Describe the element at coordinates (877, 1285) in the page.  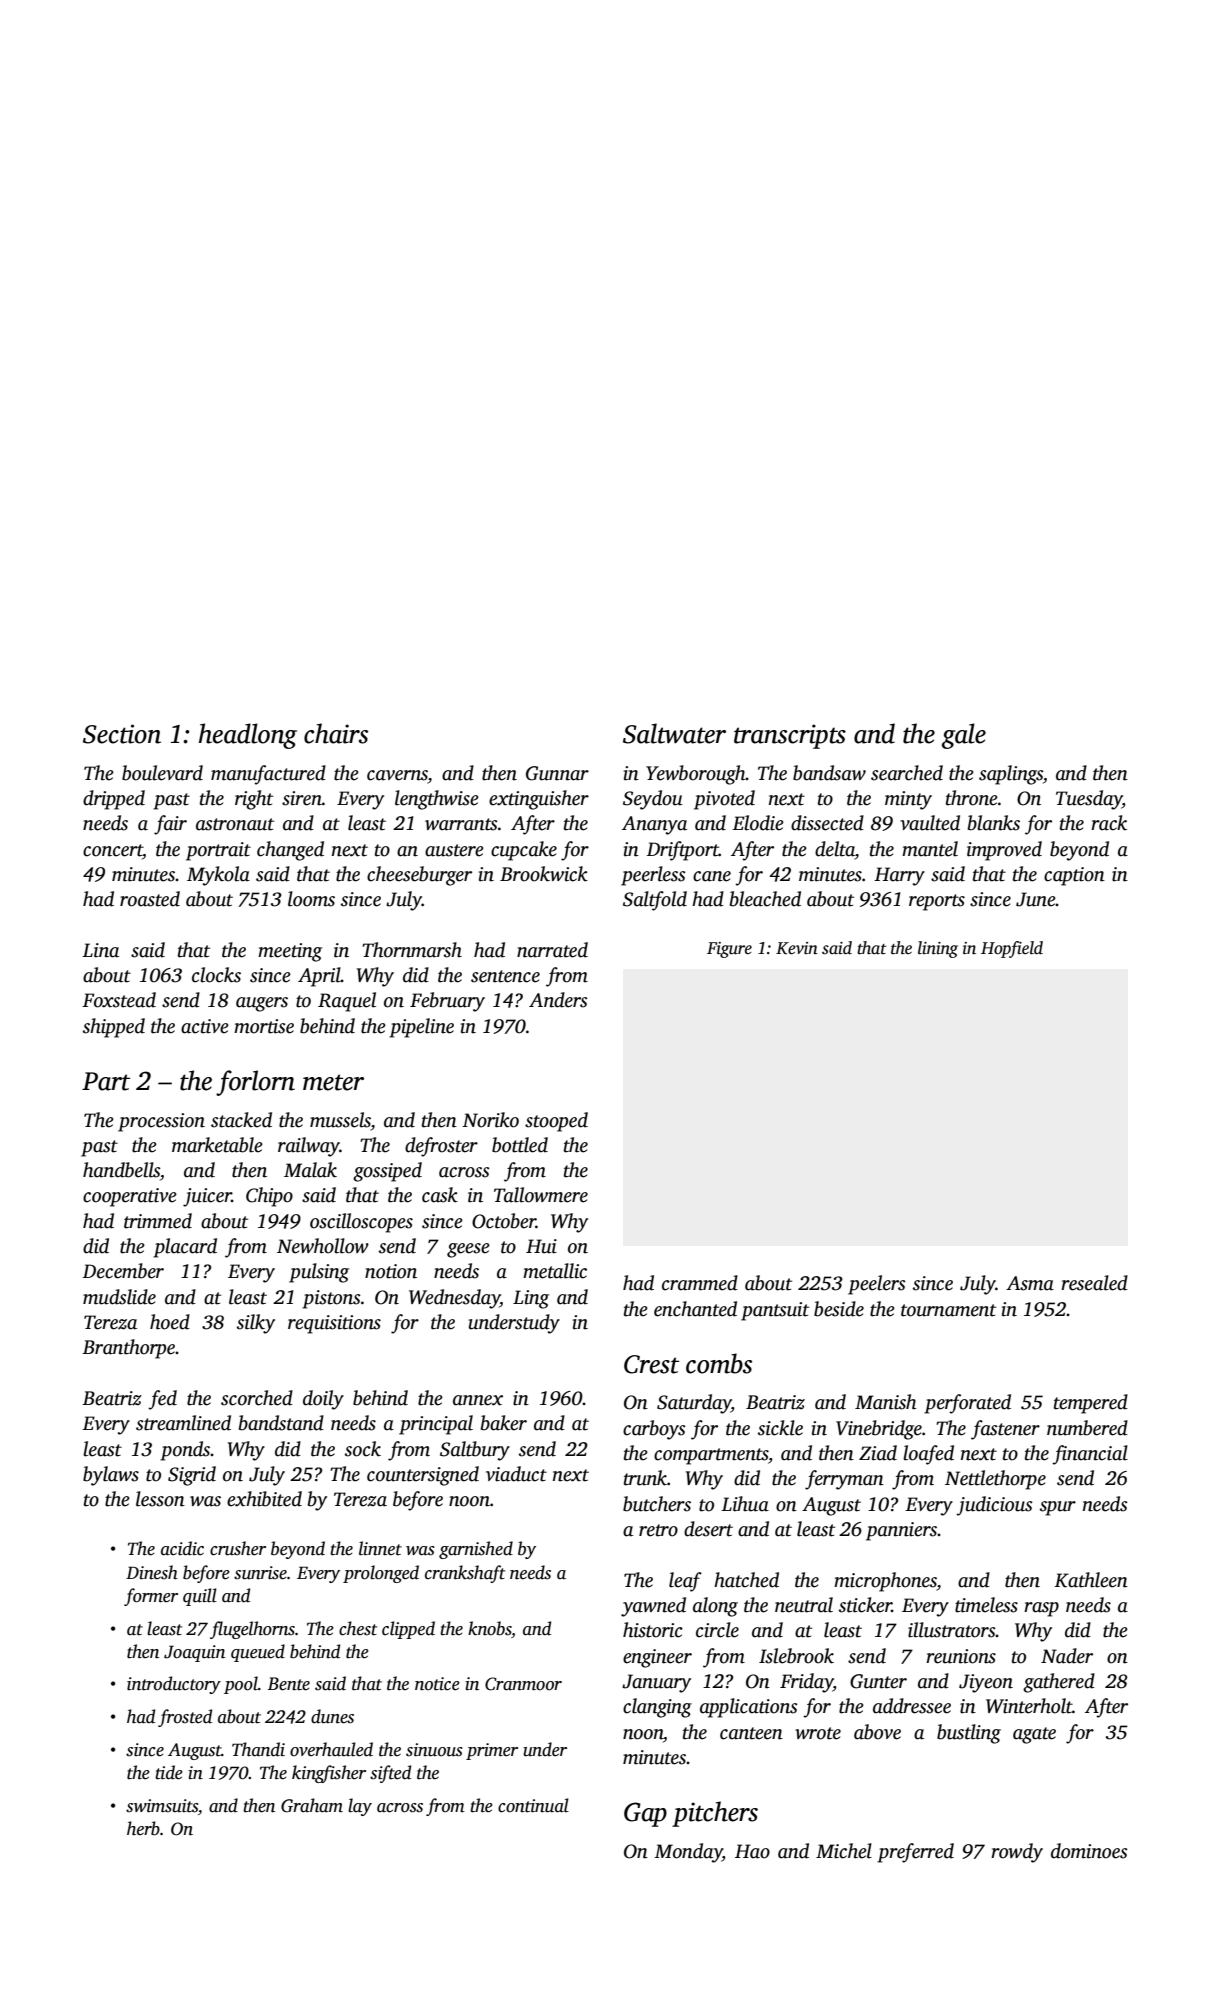
I see `peelers` at that location.
